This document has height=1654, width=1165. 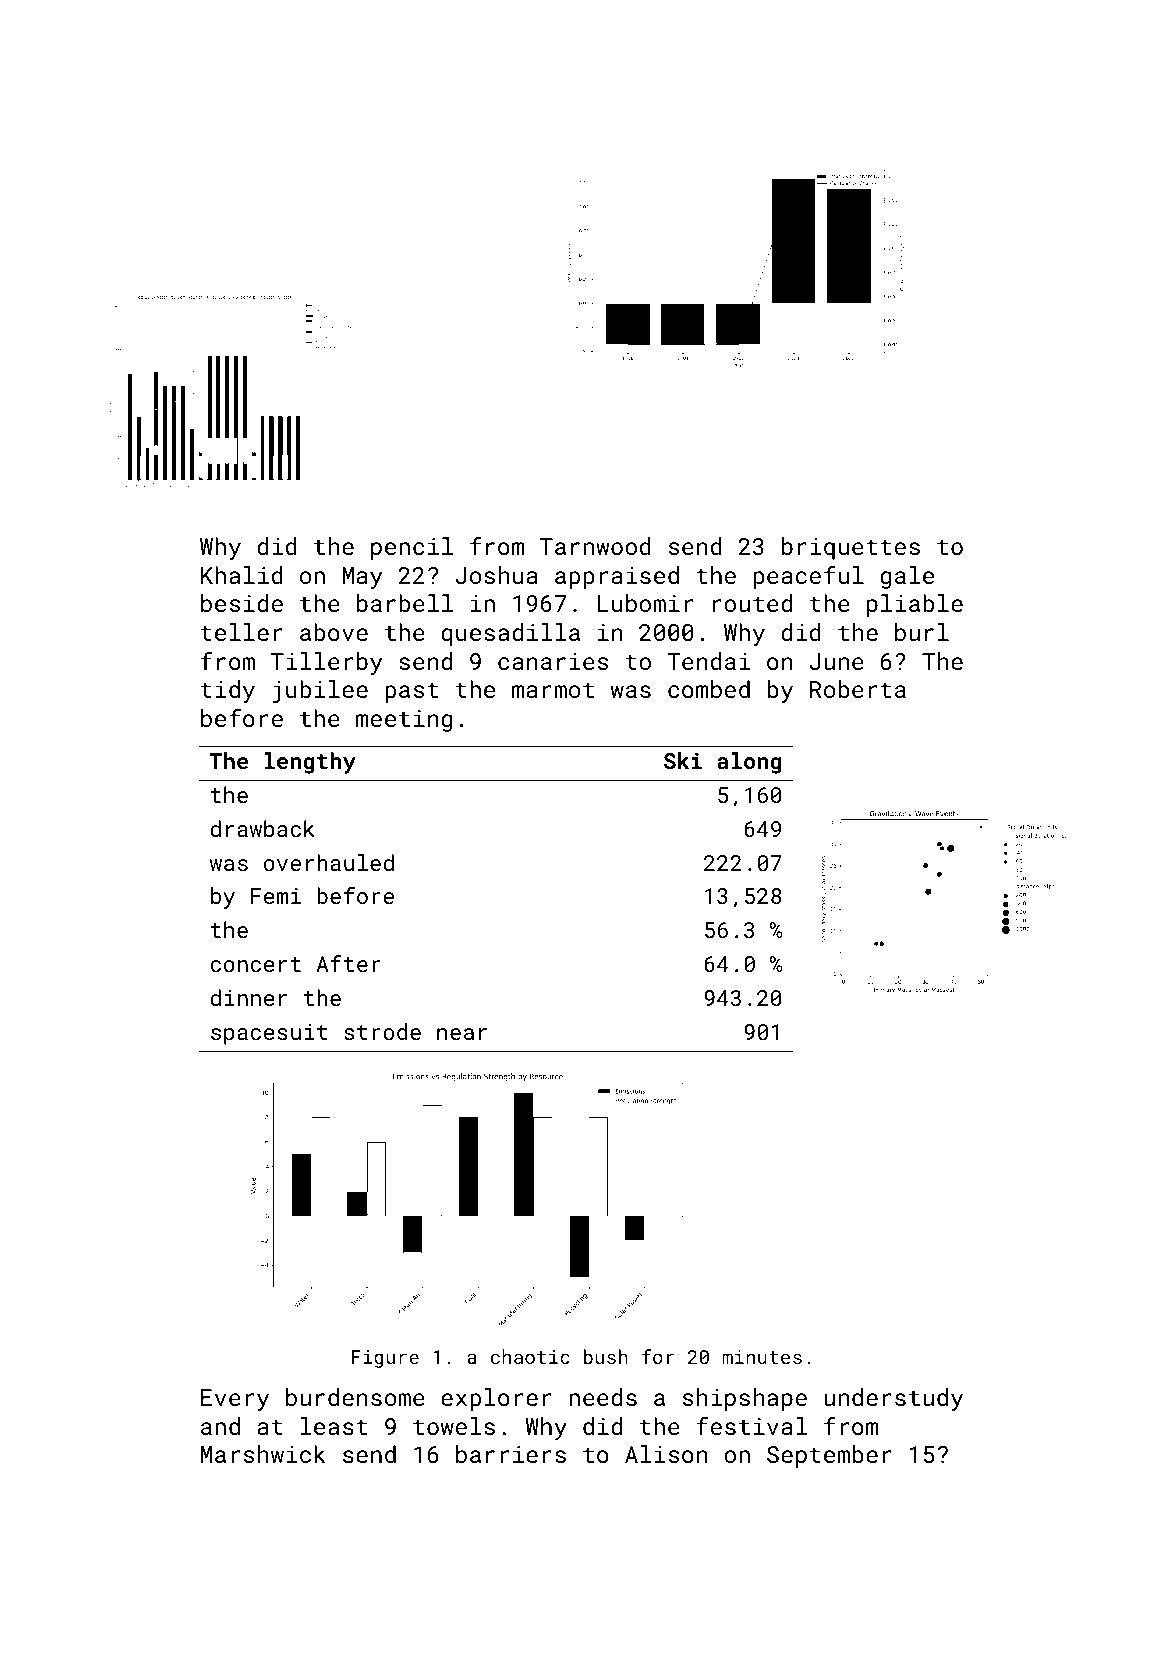 I want to click on Femi, so click(x=276, y=896).
